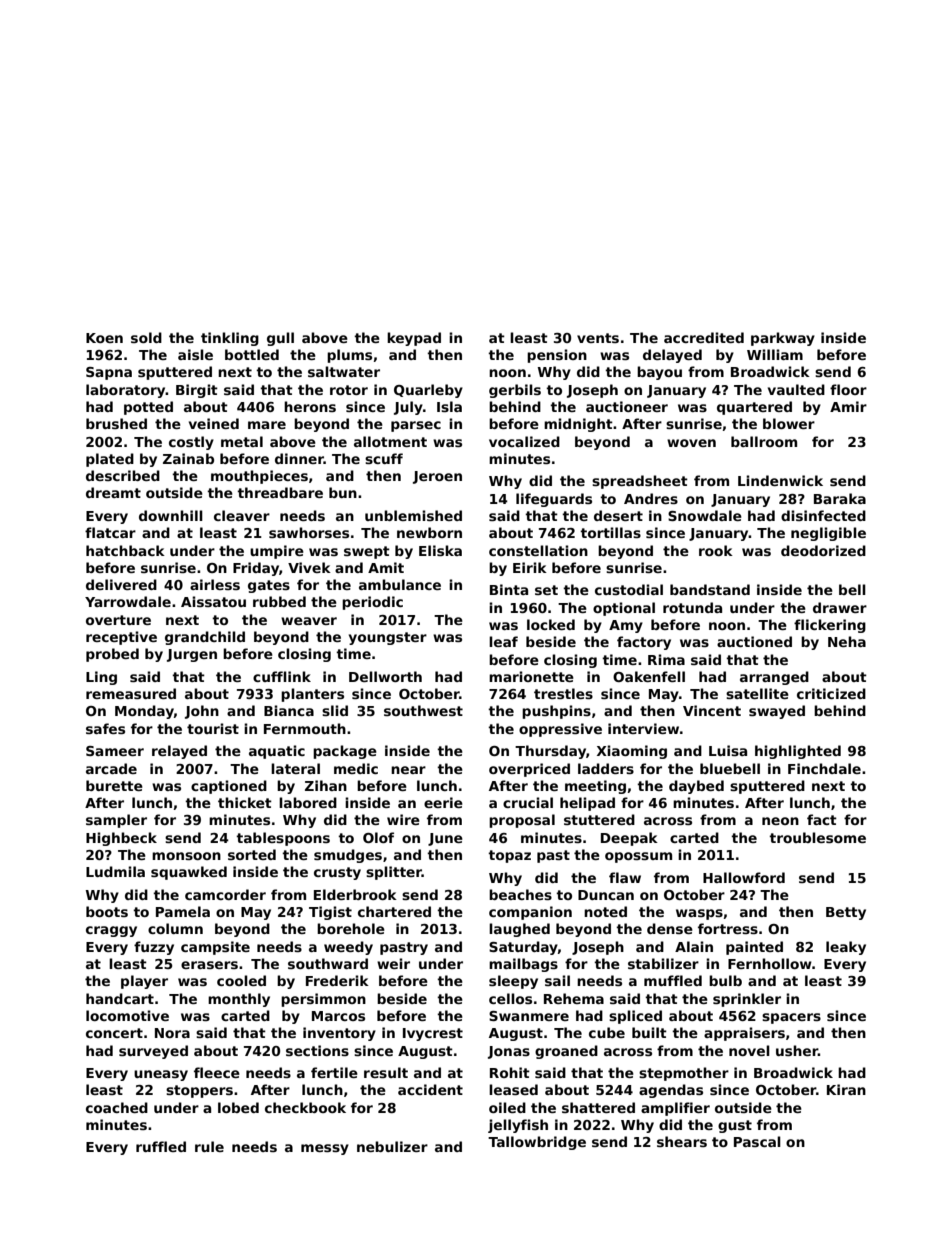 This screenshot has height=1233, width=952. Describe the element at coordinates (503, 641) in the screenshot. I see `leaf` at that location.
